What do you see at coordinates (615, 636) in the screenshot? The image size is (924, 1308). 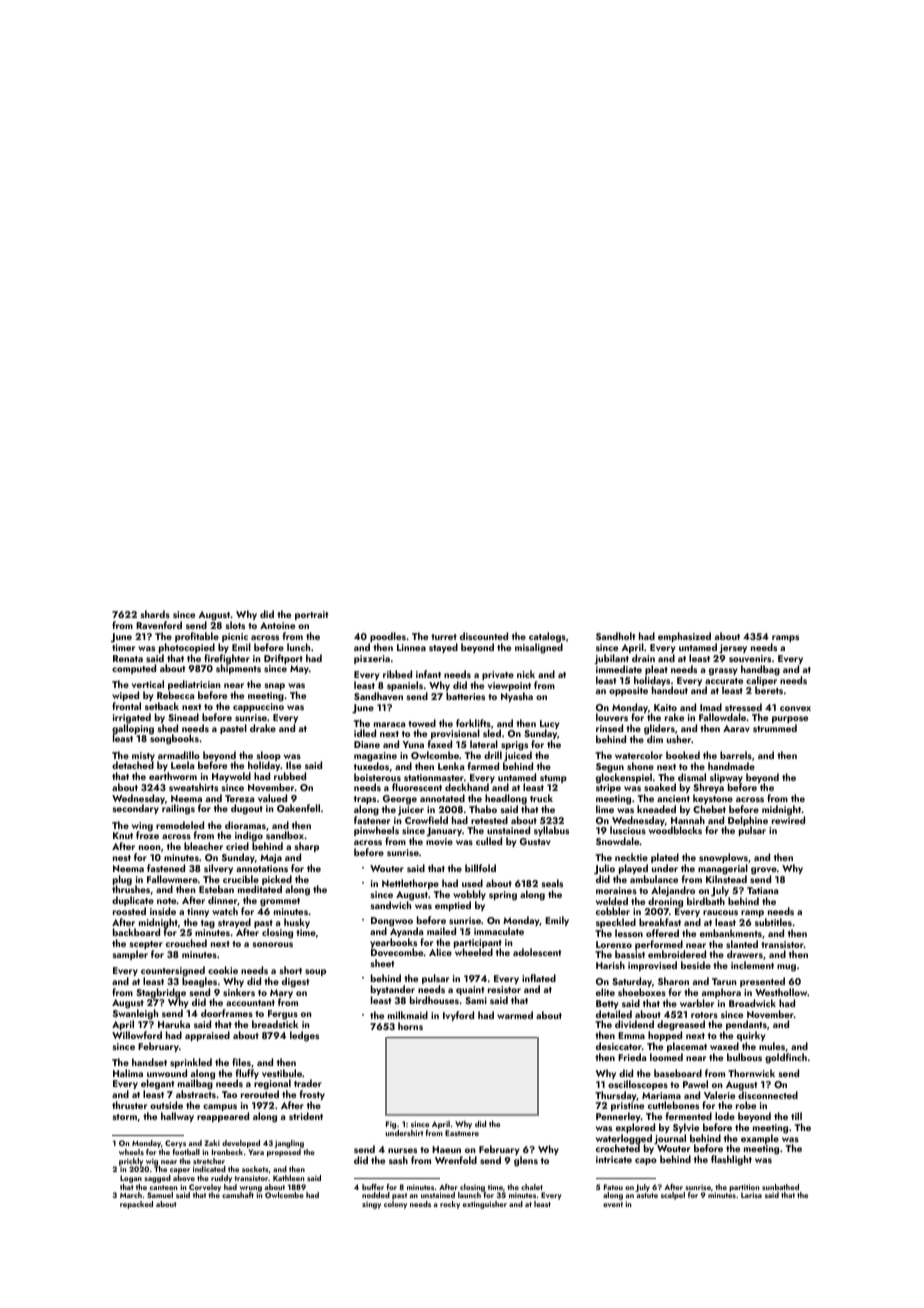 I see `Sandholt` at bounding box center [615, 636].
